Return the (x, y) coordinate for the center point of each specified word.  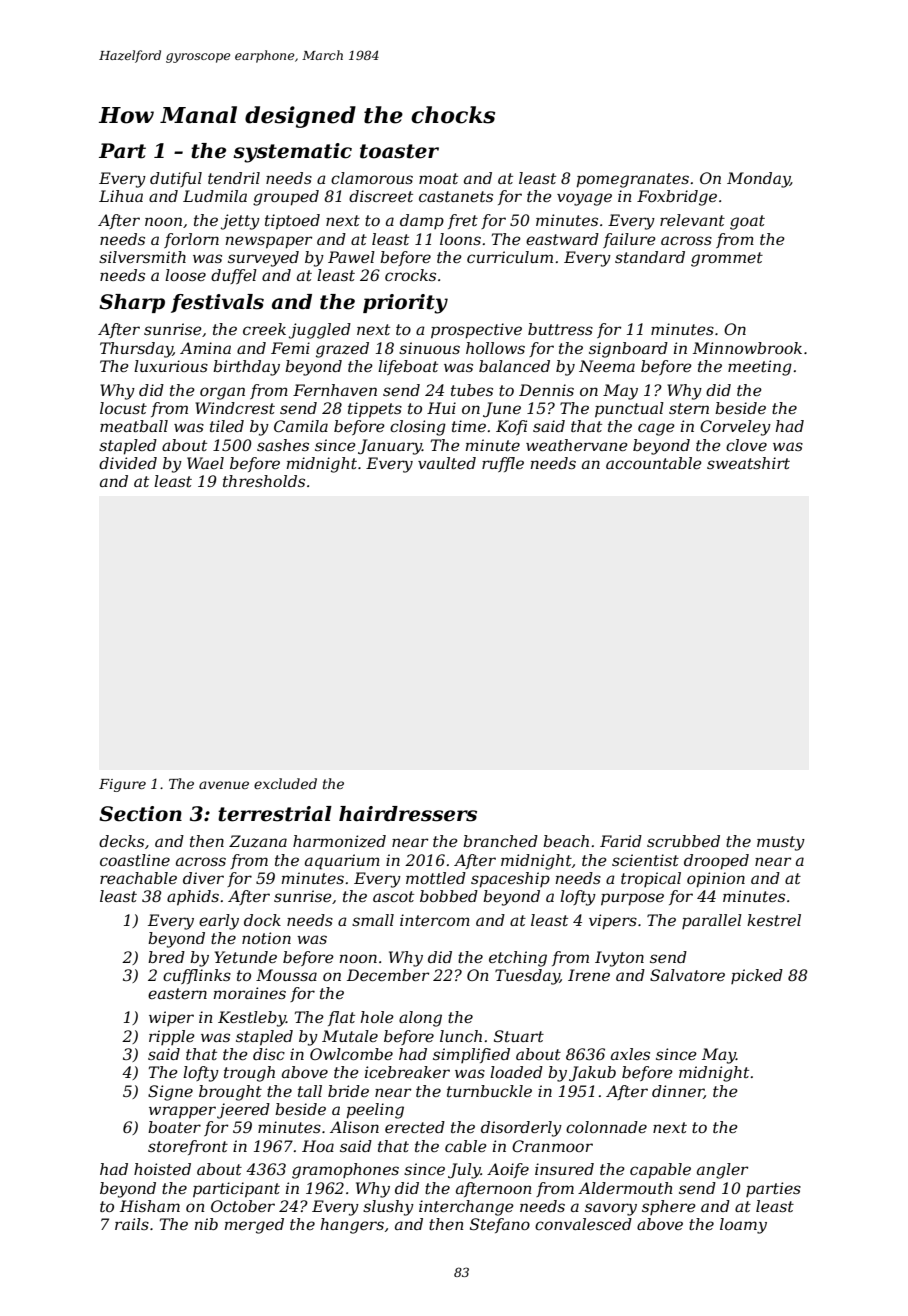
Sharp (132, 303)
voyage (584, 199)
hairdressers (408, 814)
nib (206, 1224)
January (390, 447)
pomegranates (632, 180)
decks (121, 841)
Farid (621, 841)
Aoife (508, 1170)
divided (128, 463)
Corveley (735, 428)
